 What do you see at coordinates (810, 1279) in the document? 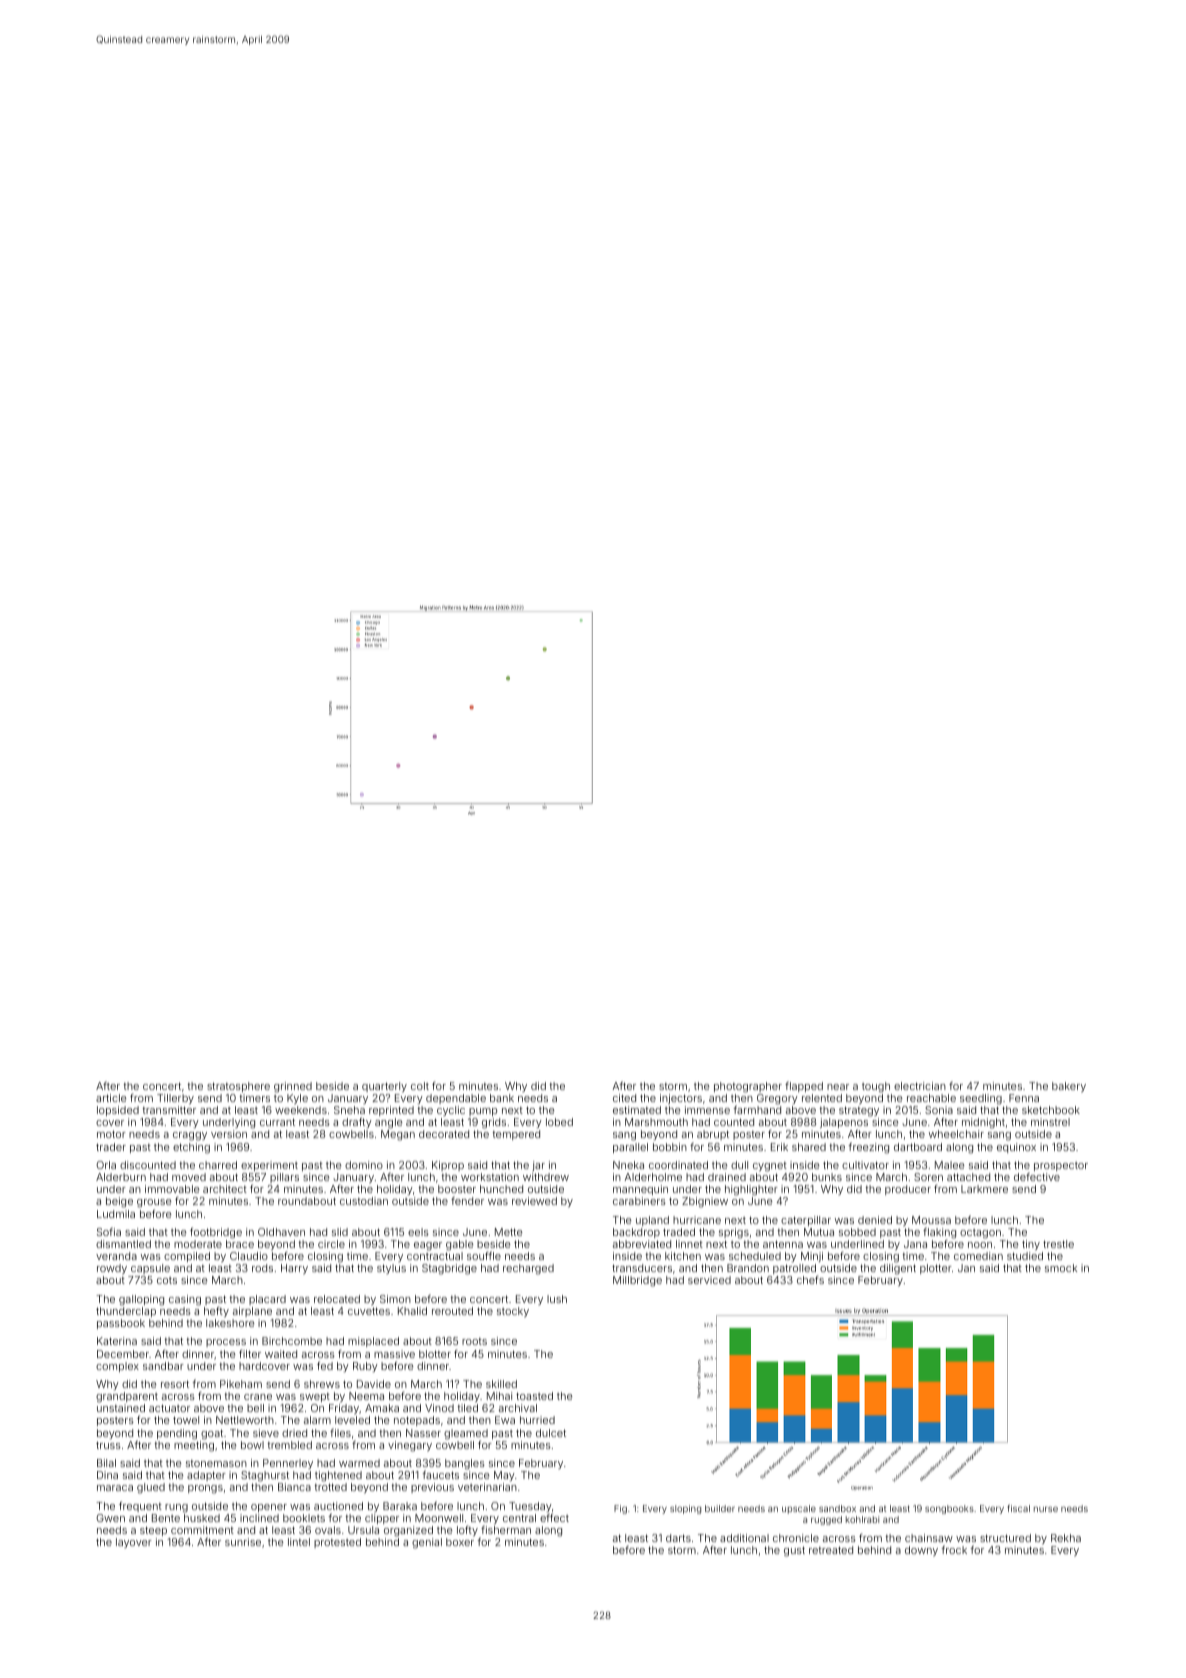
I see `chefs` at bounding box center [810, 1279].
